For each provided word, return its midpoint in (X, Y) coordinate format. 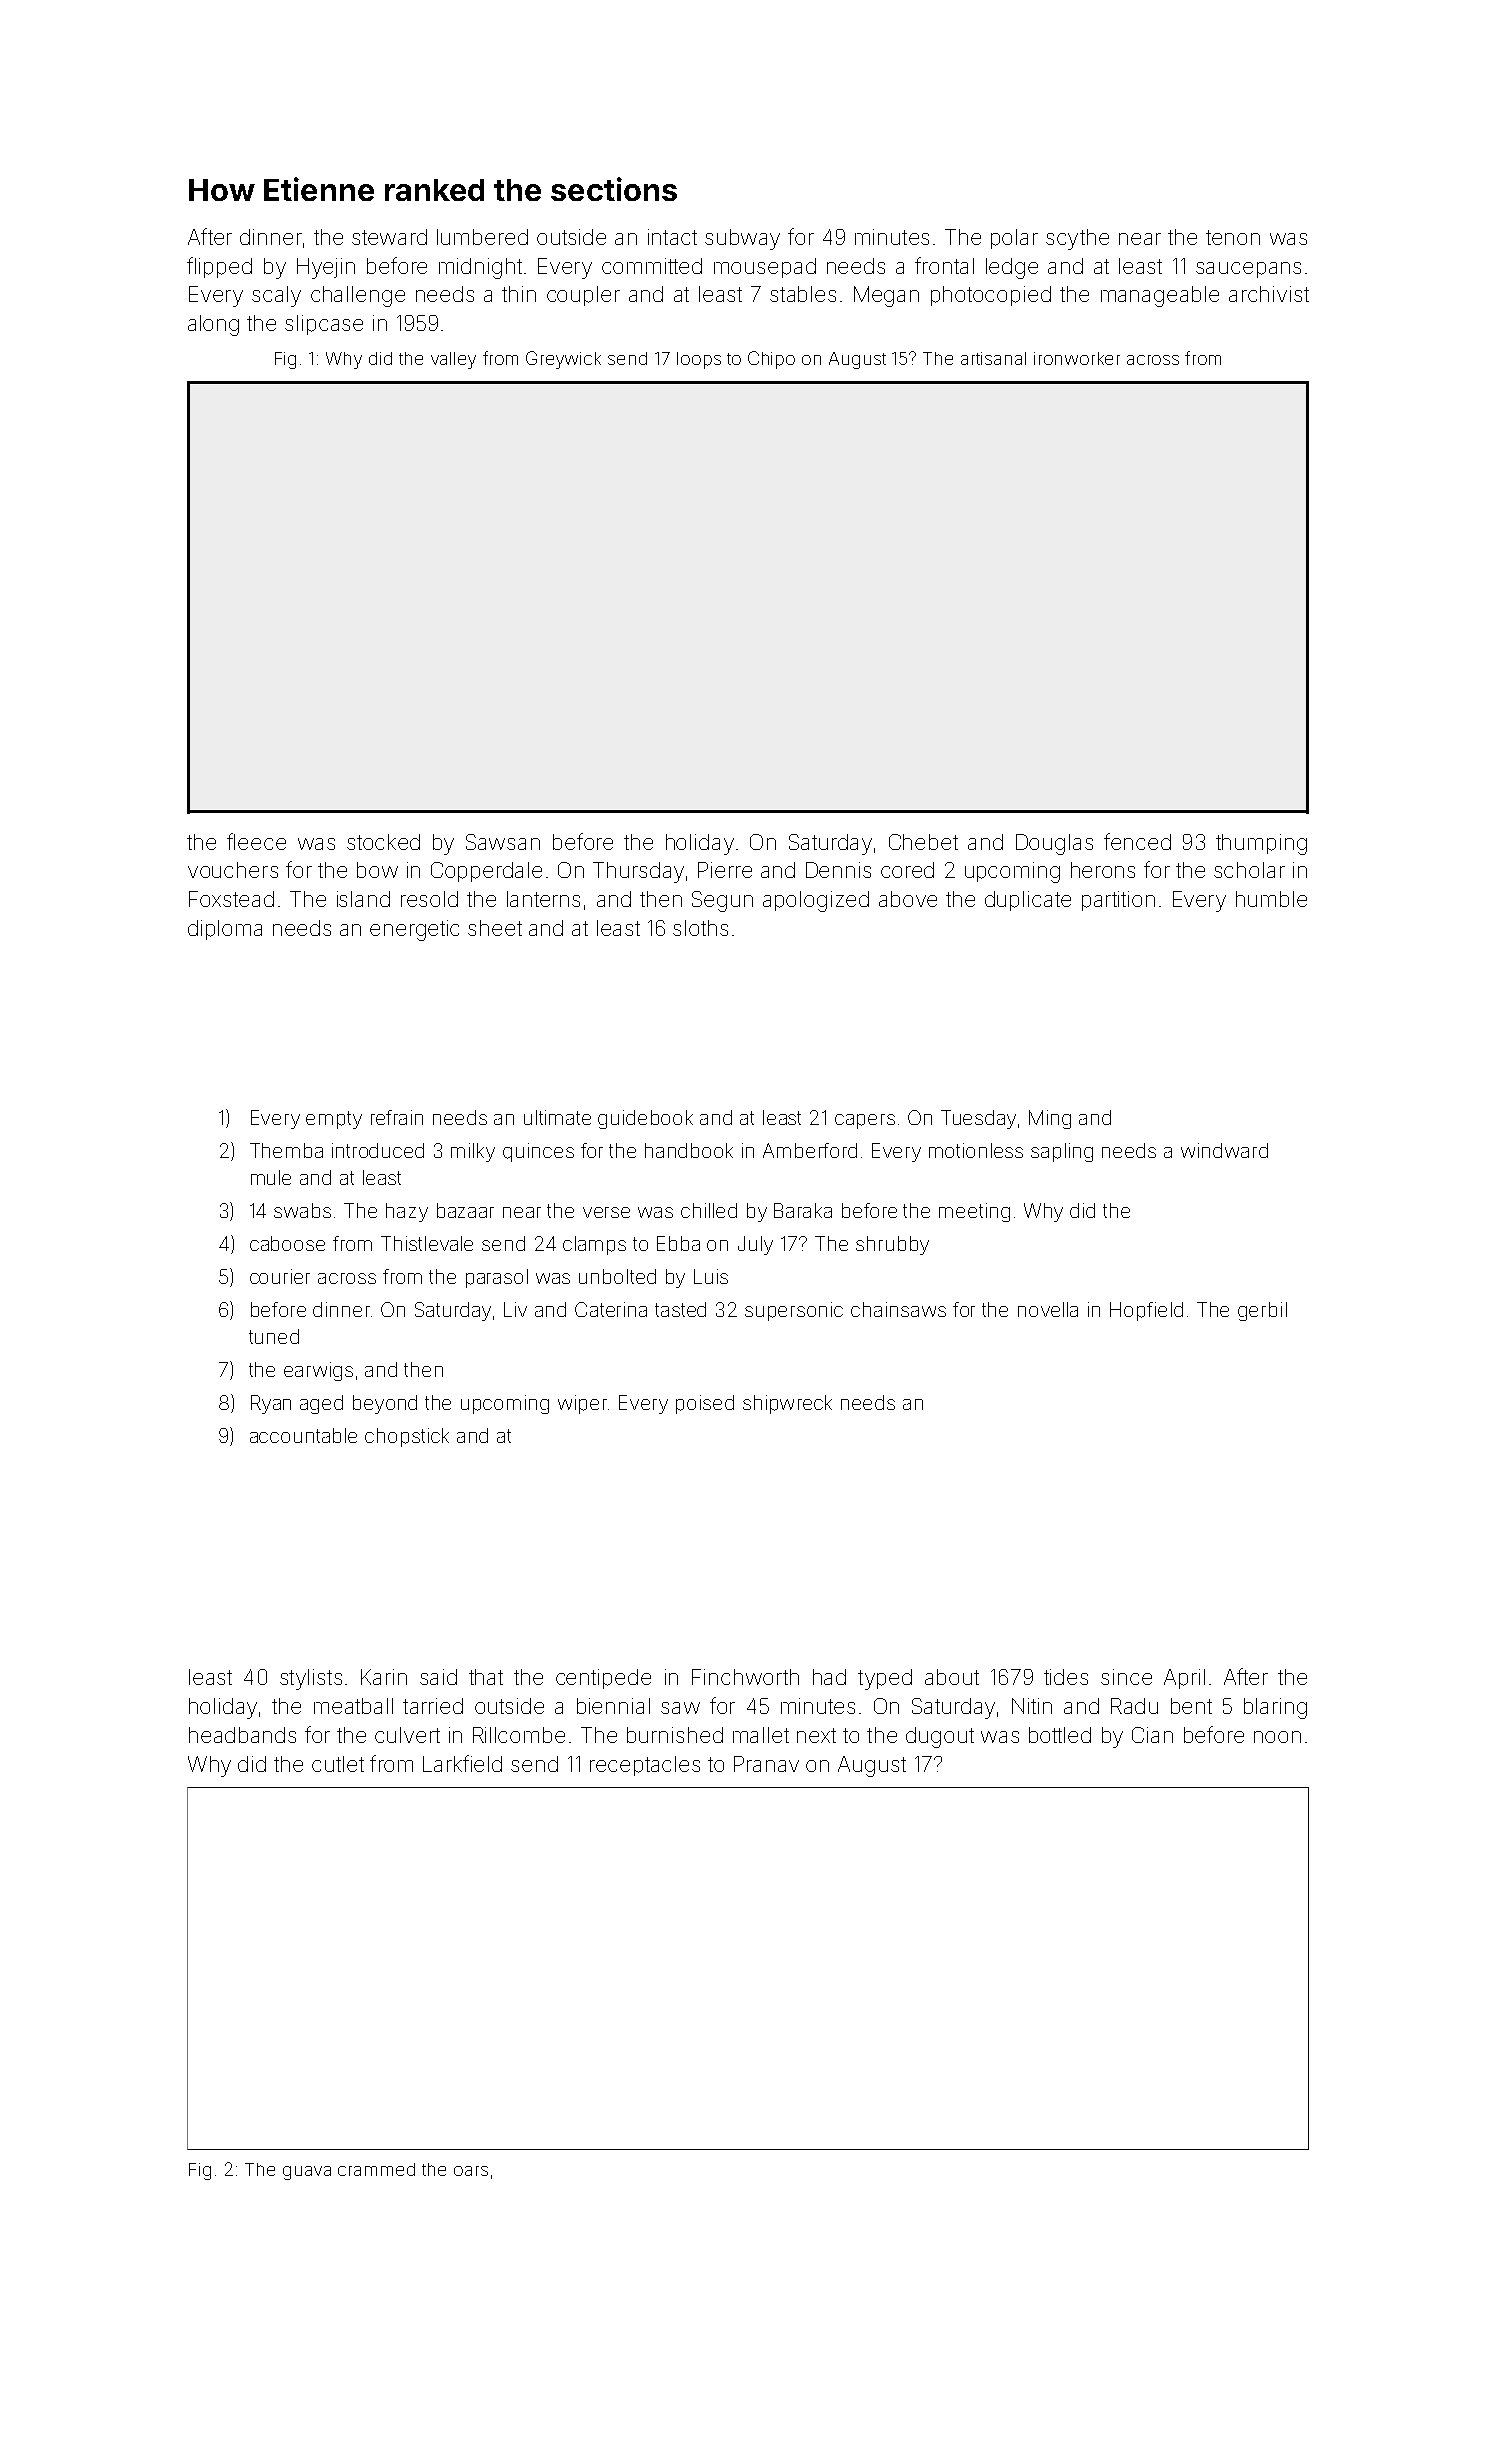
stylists (311, 1679)
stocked (383, 842)
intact (672, 237)
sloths (700, 928)
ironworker (1077, 358)
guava (307, 2173)
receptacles (645, 1766)
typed (885, 1679)
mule (271, 1177)
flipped (219, 267)
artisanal (993, 358)
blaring (1275, 1708)
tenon (1233, 237)
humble (1271, 899)
